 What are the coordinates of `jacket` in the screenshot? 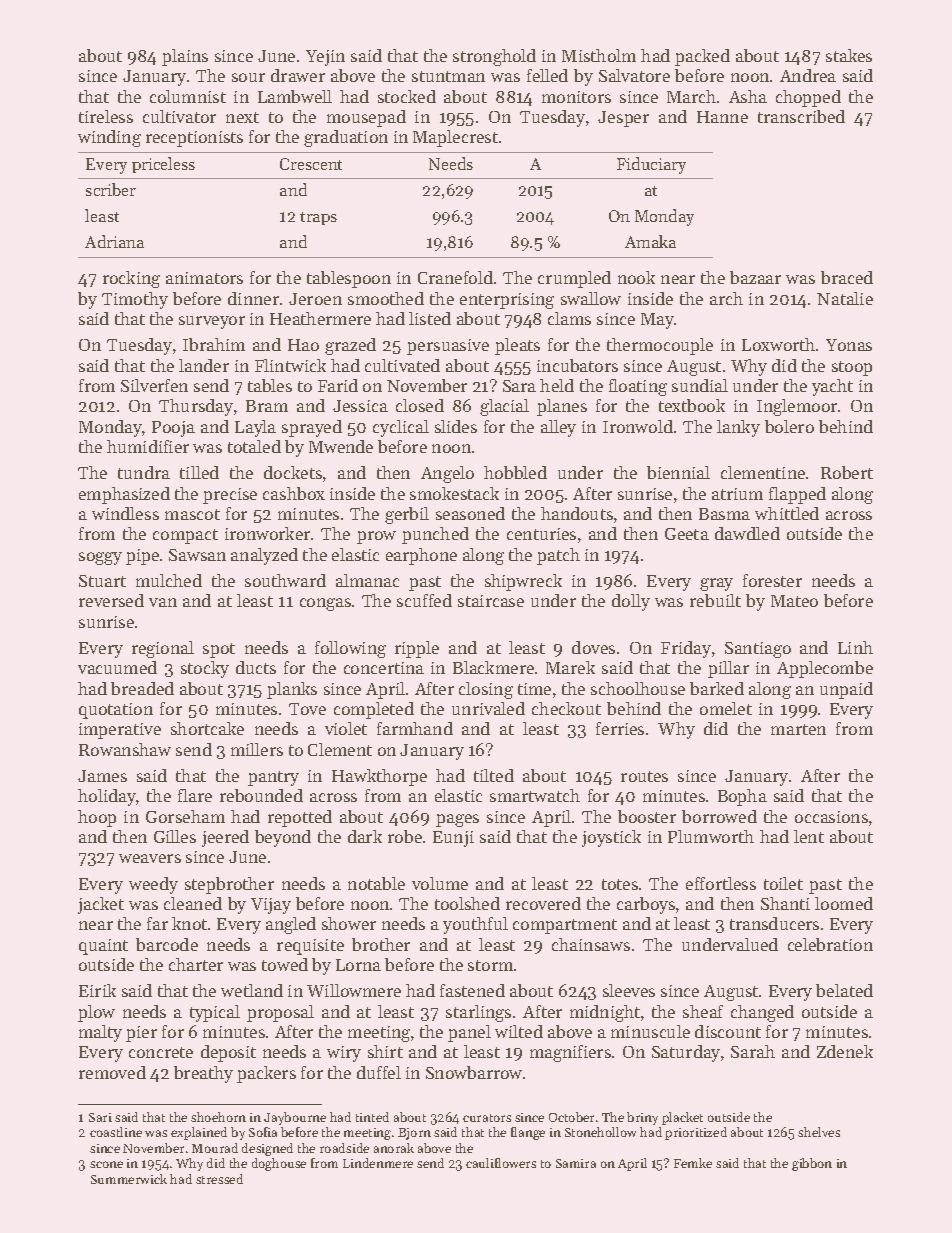 It's located at (101, 905).
